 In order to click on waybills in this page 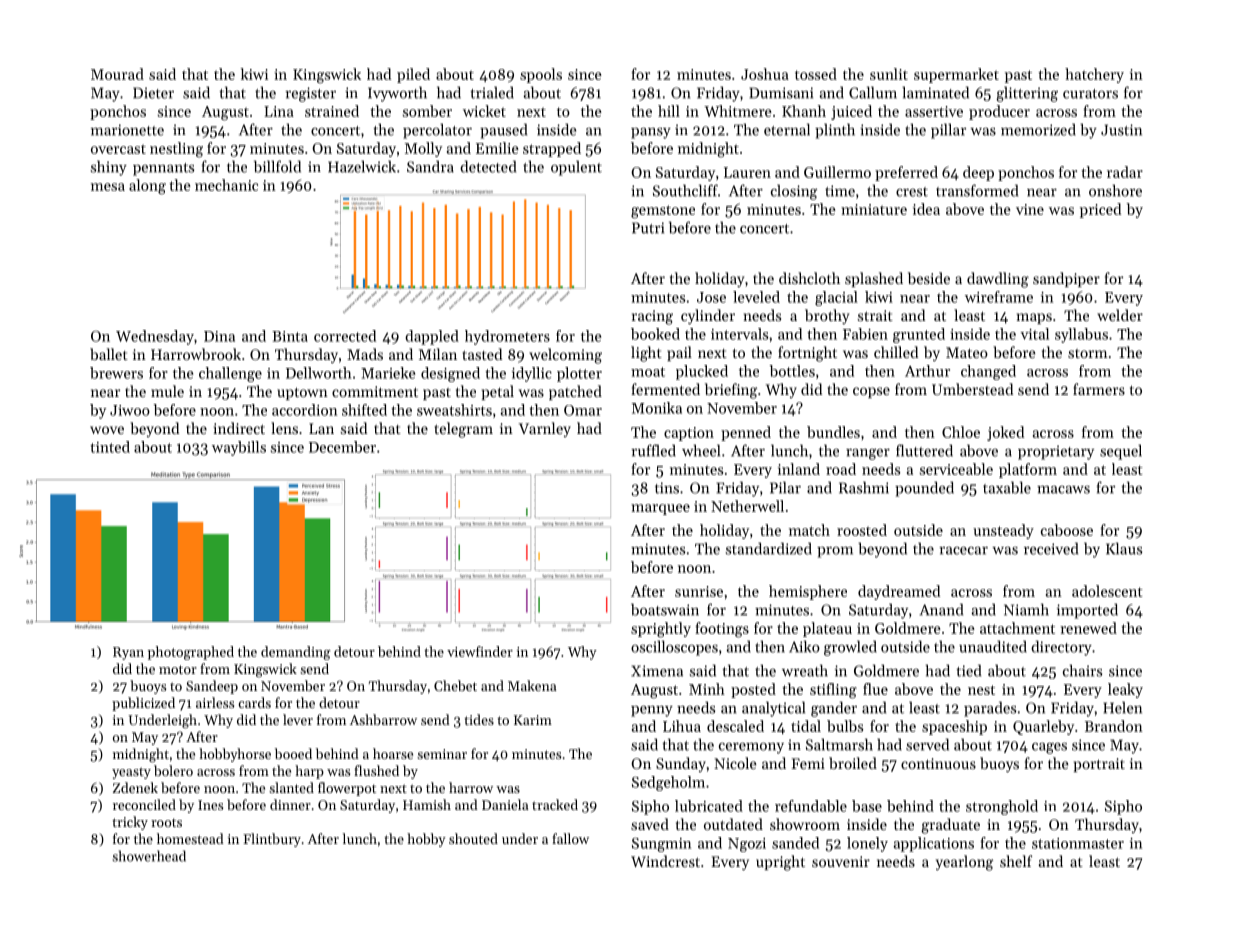, I will do `click(239, 448)`.
